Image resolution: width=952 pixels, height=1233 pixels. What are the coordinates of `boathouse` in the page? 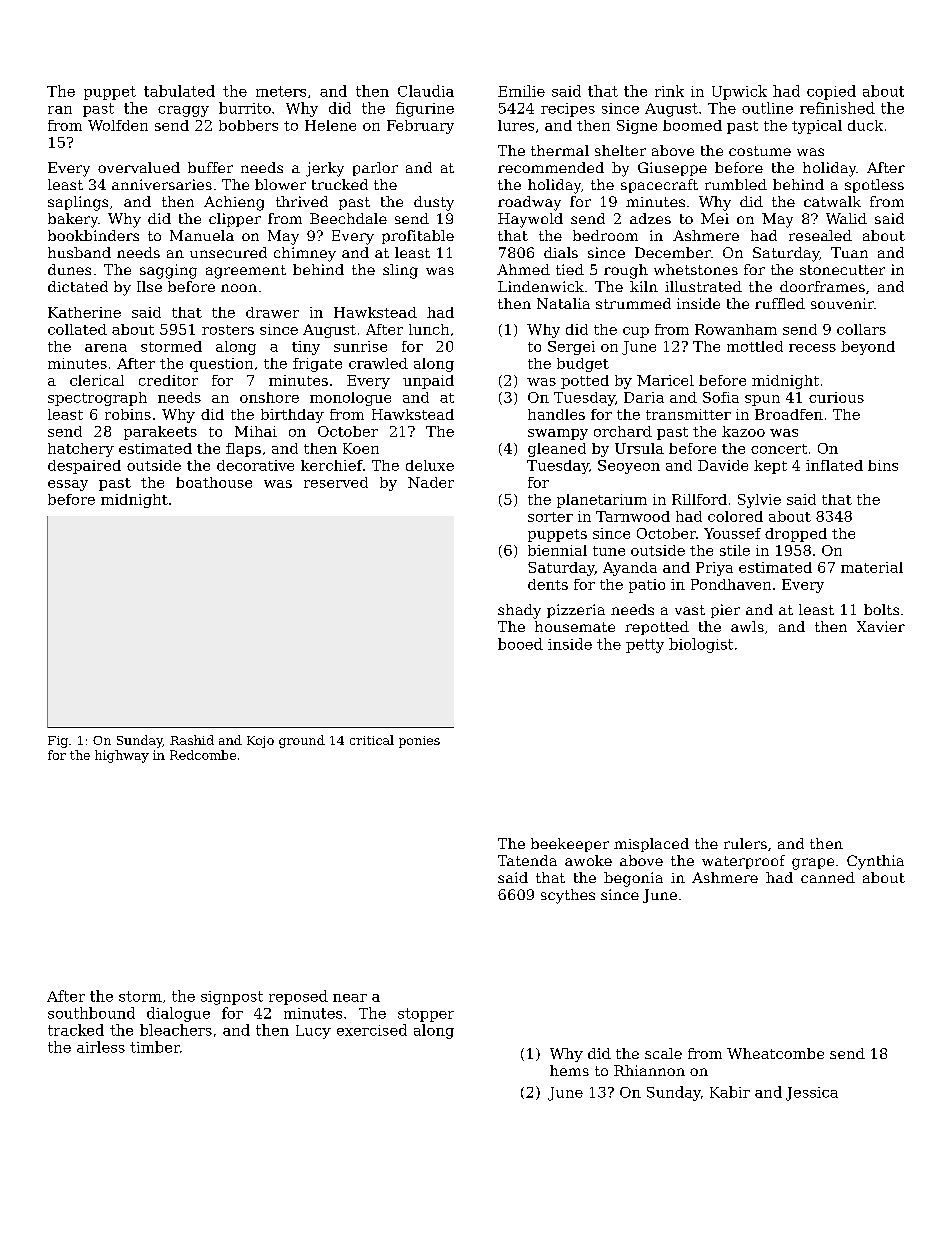 It's located at (214, 482).
